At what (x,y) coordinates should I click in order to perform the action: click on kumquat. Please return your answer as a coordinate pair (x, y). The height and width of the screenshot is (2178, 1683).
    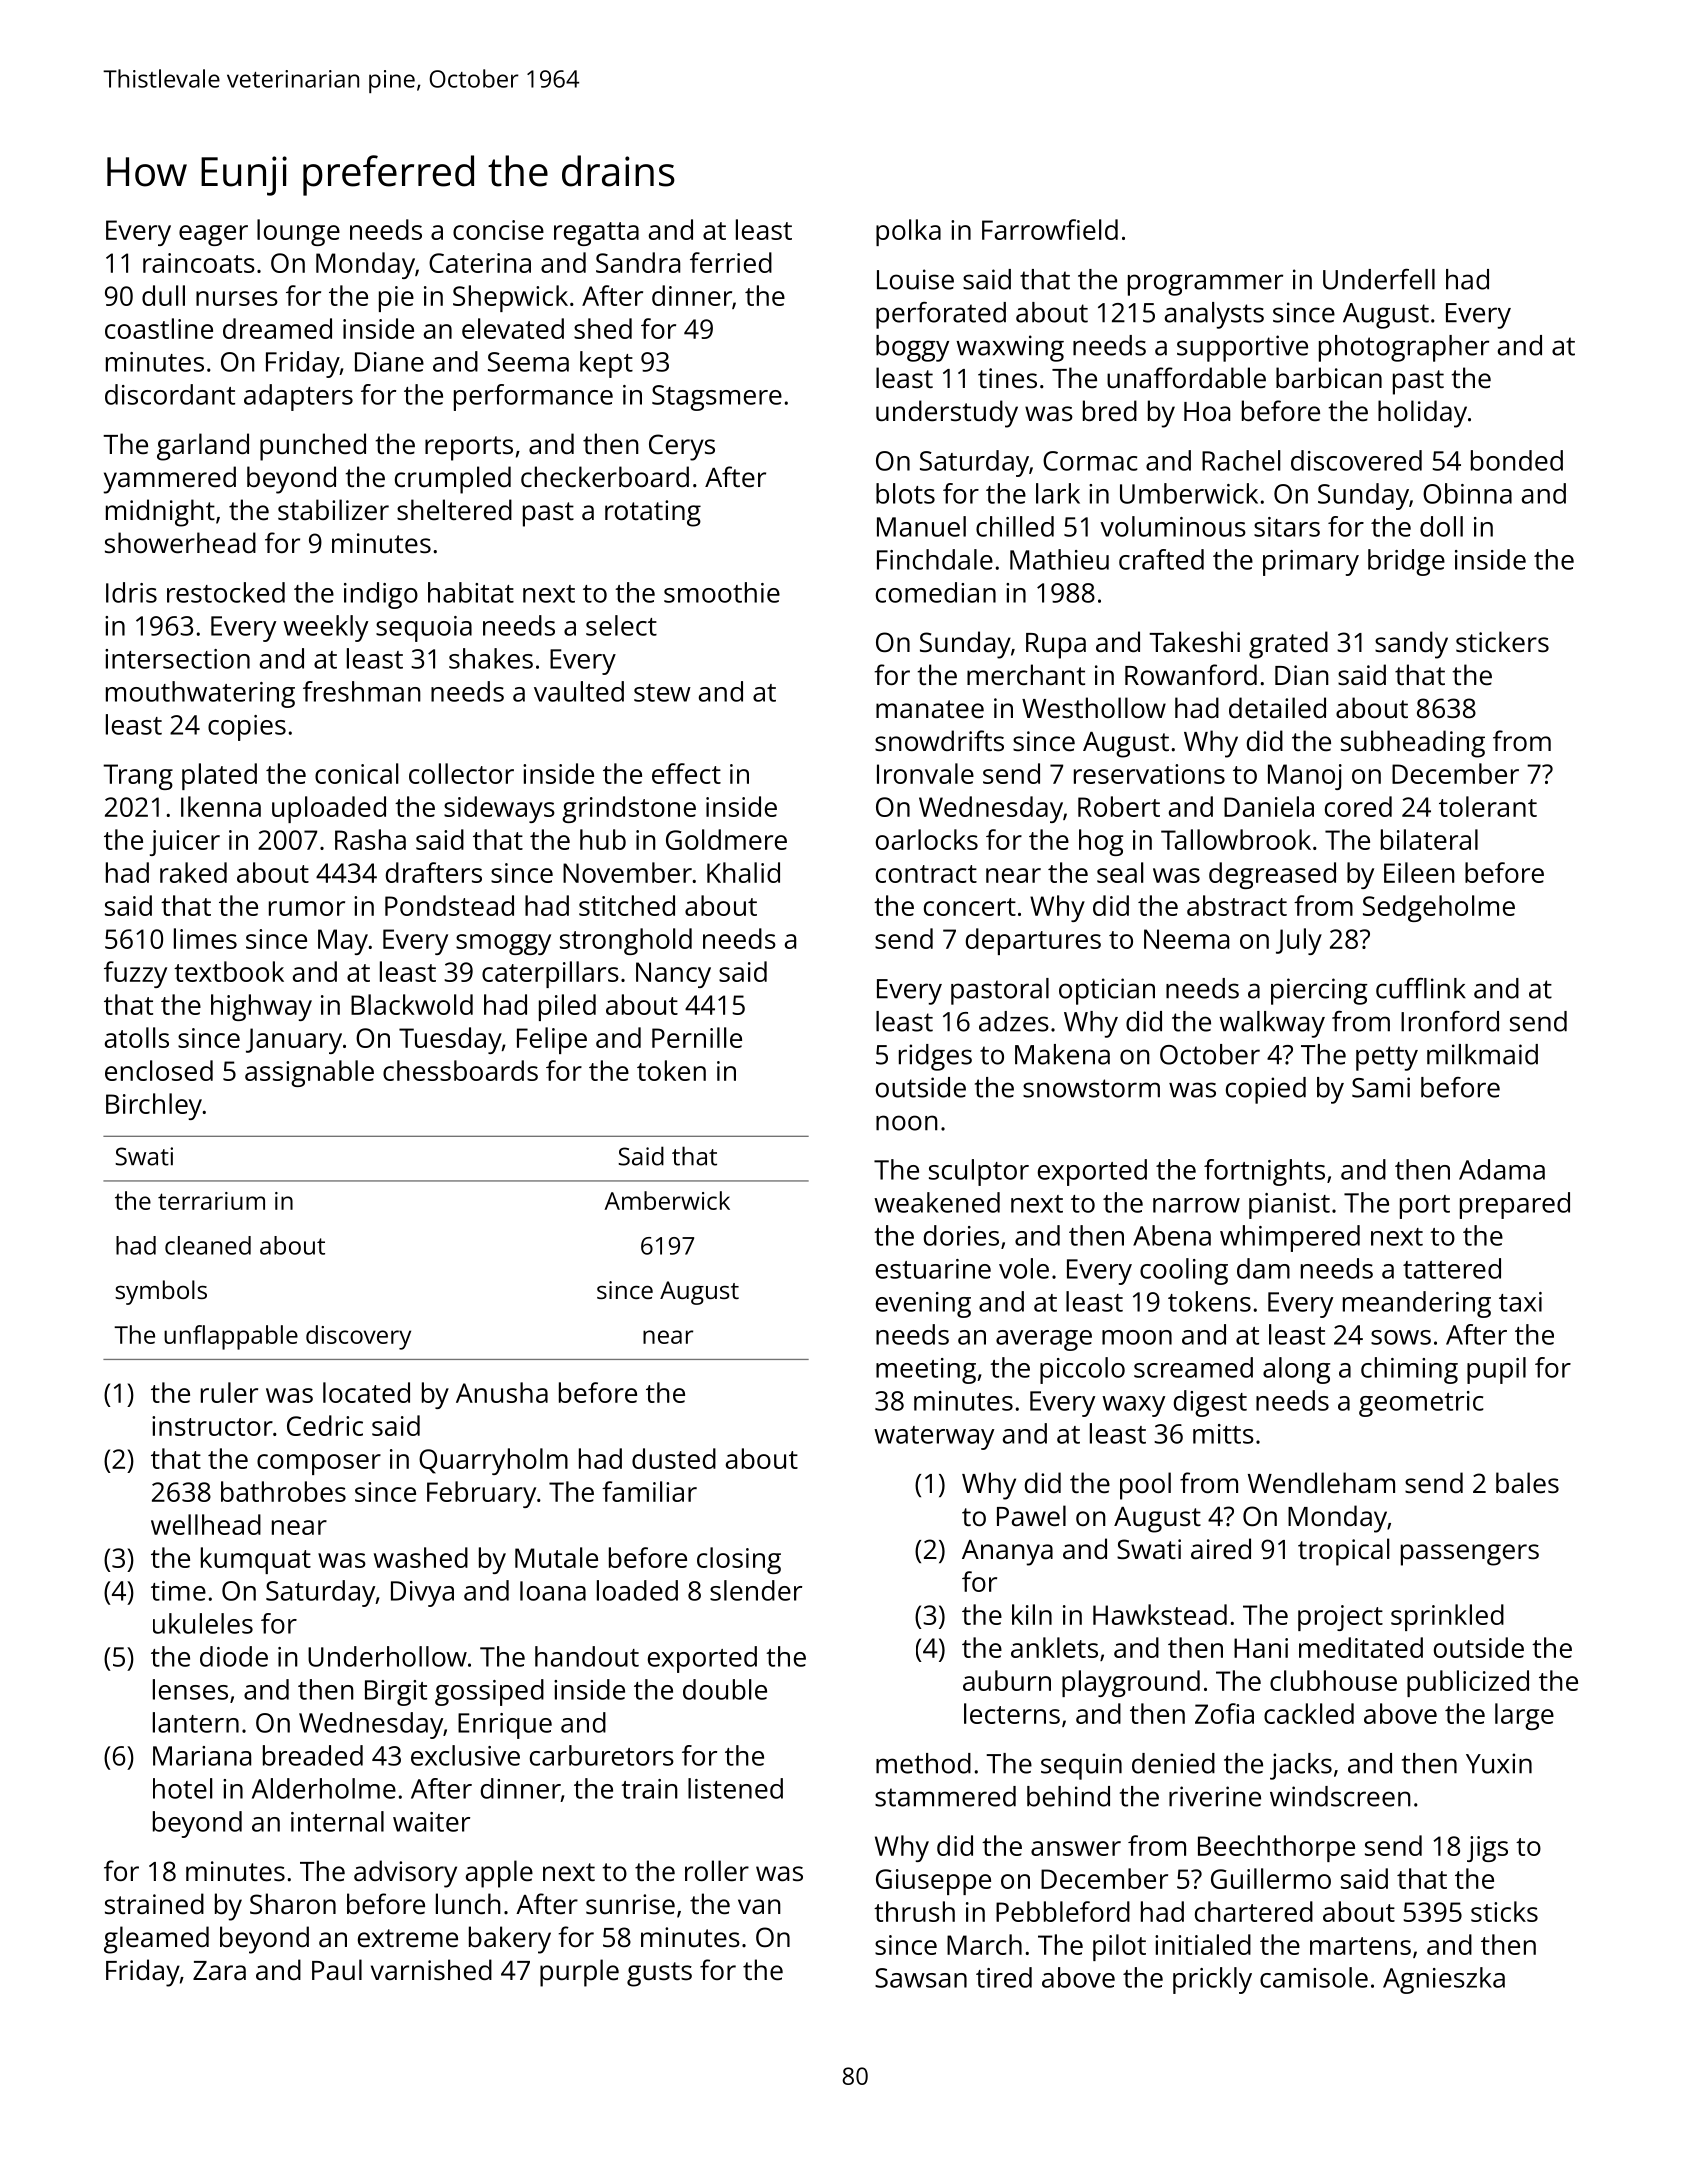
    Looking at the image, I should click on (256, 1560).
